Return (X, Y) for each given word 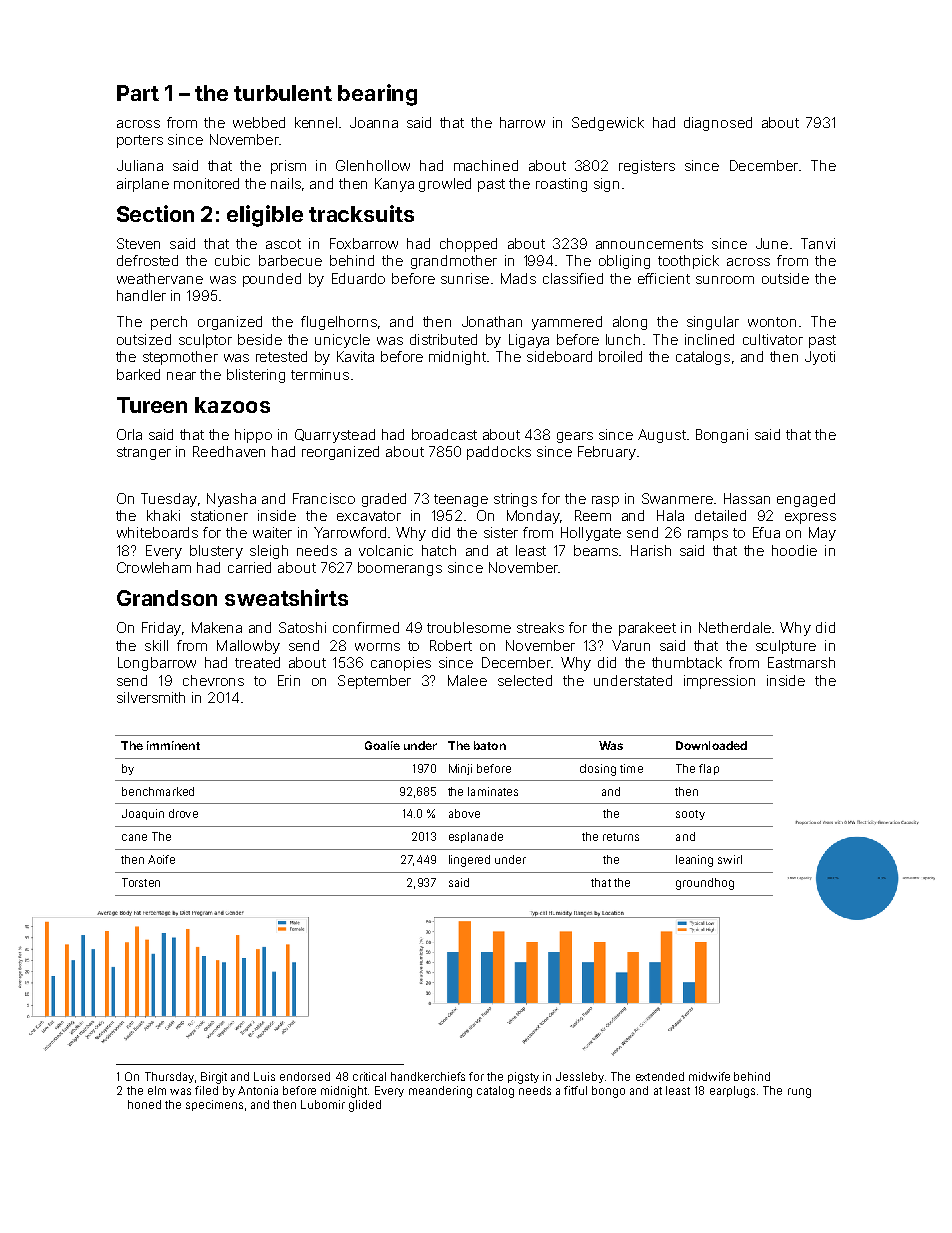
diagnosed (718, 124)
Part (138, 93)
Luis (264, 1076)
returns (621, 837)
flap (709, 769)
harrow (522, 122)
